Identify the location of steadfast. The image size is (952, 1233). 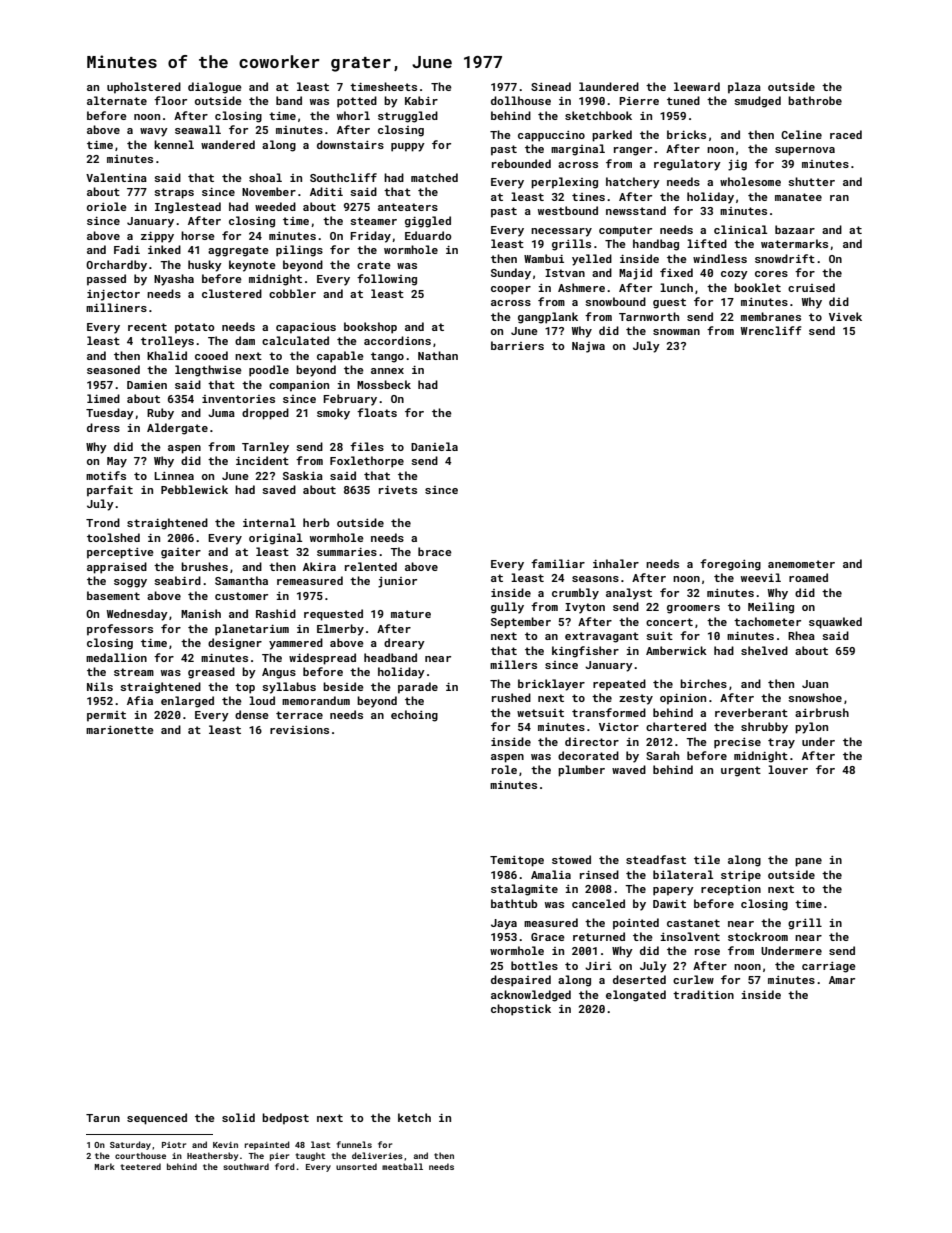
(656, 859).
